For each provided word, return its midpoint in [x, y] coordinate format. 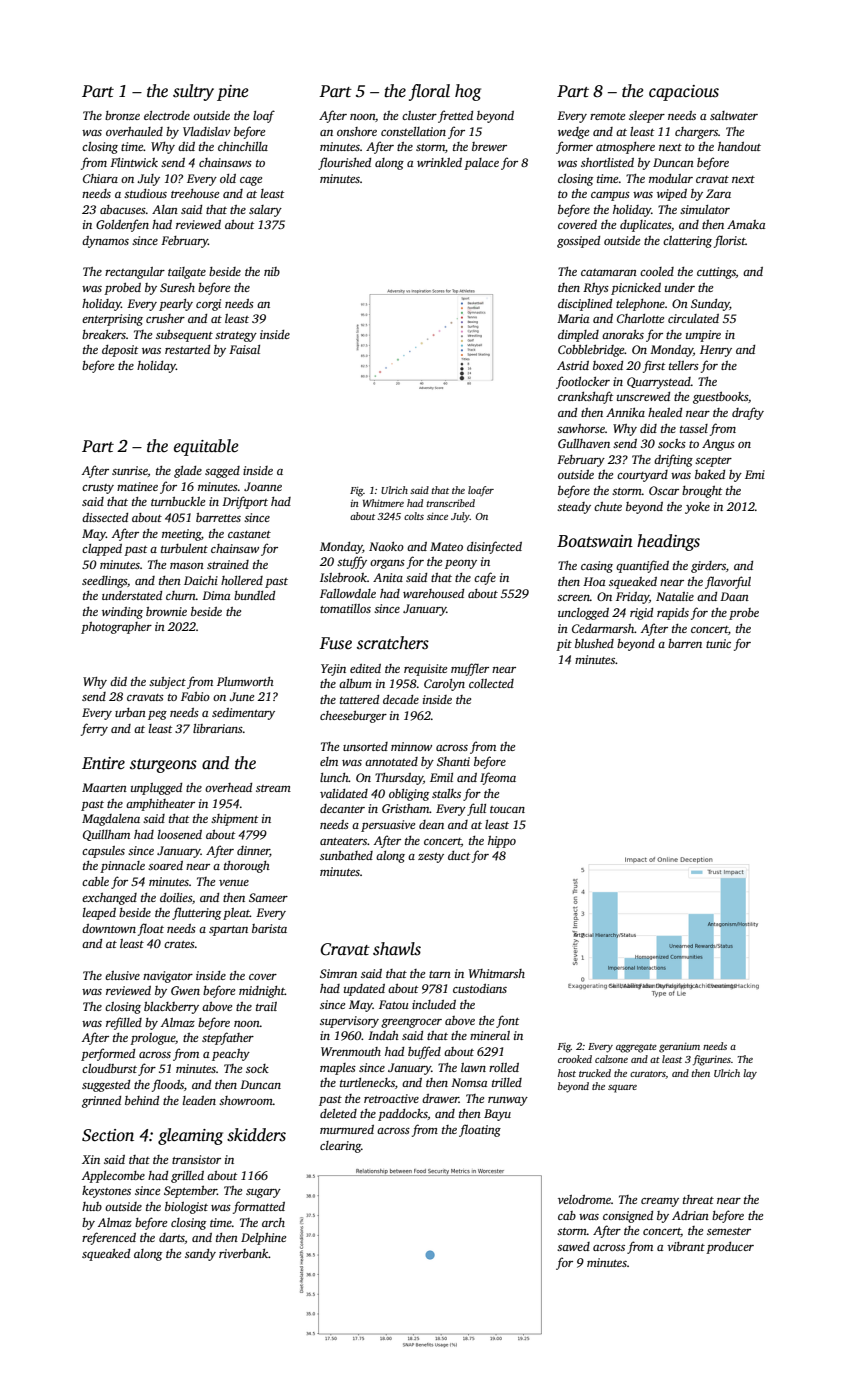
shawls [397, 949]
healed [665, 412]
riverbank [244, 1253]
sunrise [130, 470]
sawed [573, 1246]
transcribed [451, 503]
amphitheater [160, 805]
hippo [502, 842]
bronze [122, 115]
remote [607, 116]
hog [468, 92]
